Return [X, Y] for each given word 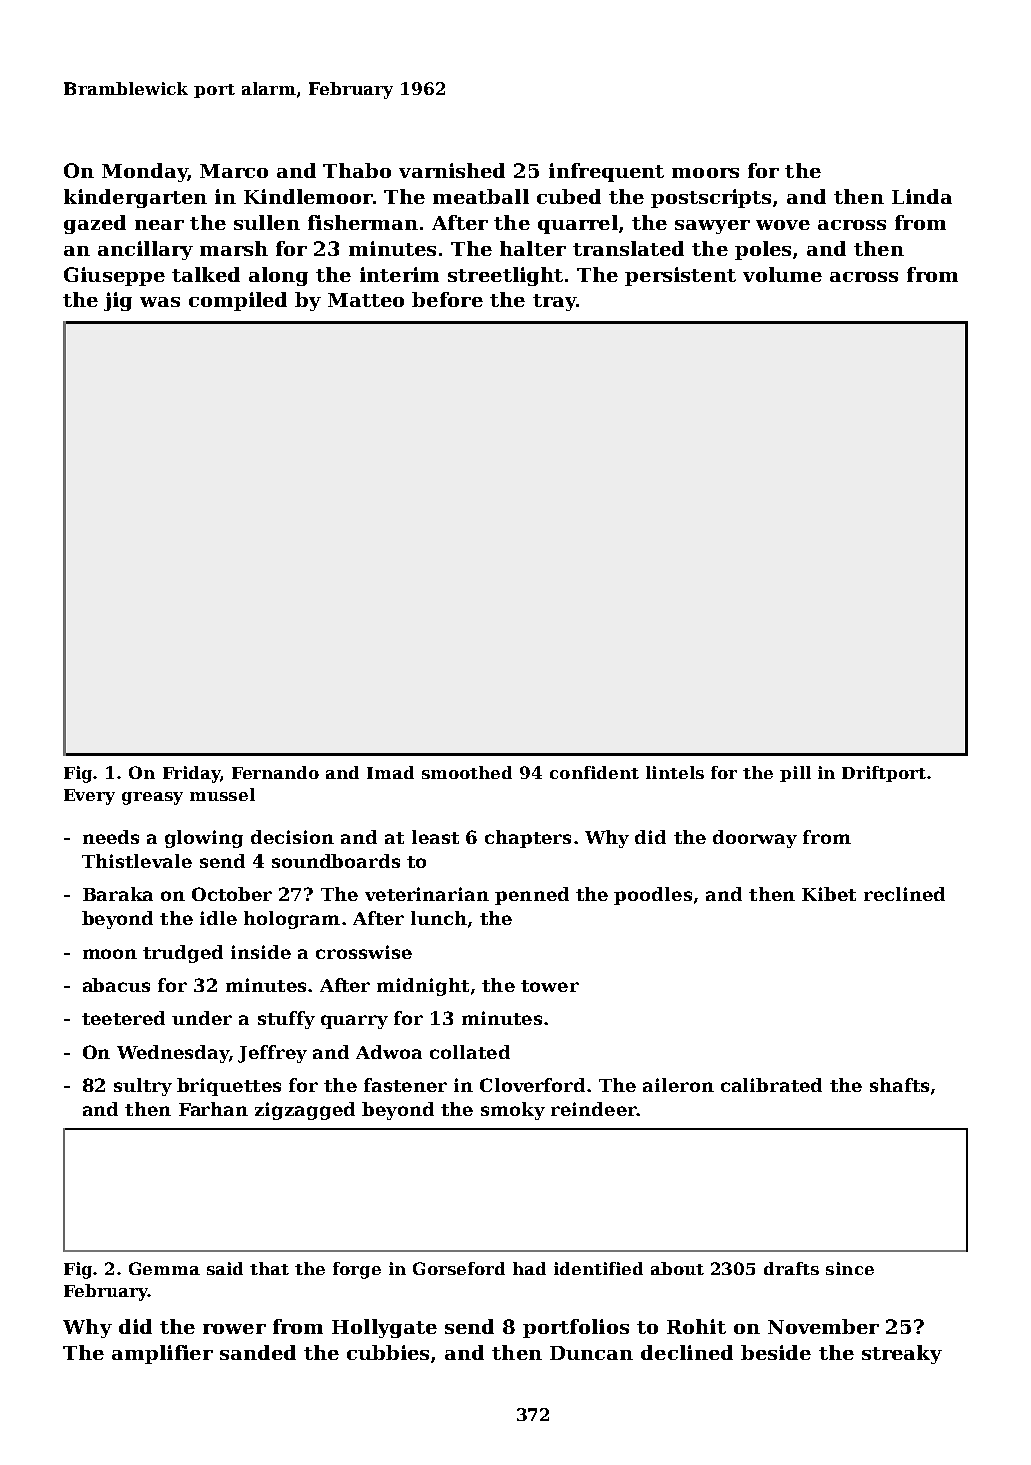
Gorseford [459, 1268]
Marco [234, 171]
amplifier [162, 1354]
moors [705, 173]
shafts [899, 1085]
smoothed [467, 772]
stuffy [286, 1020]
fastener [405, 1085]
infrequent [606, 172]
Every [89, 797]
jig [118, 301]
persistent [680, 276]
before [447, 299]
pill [795, 774]
